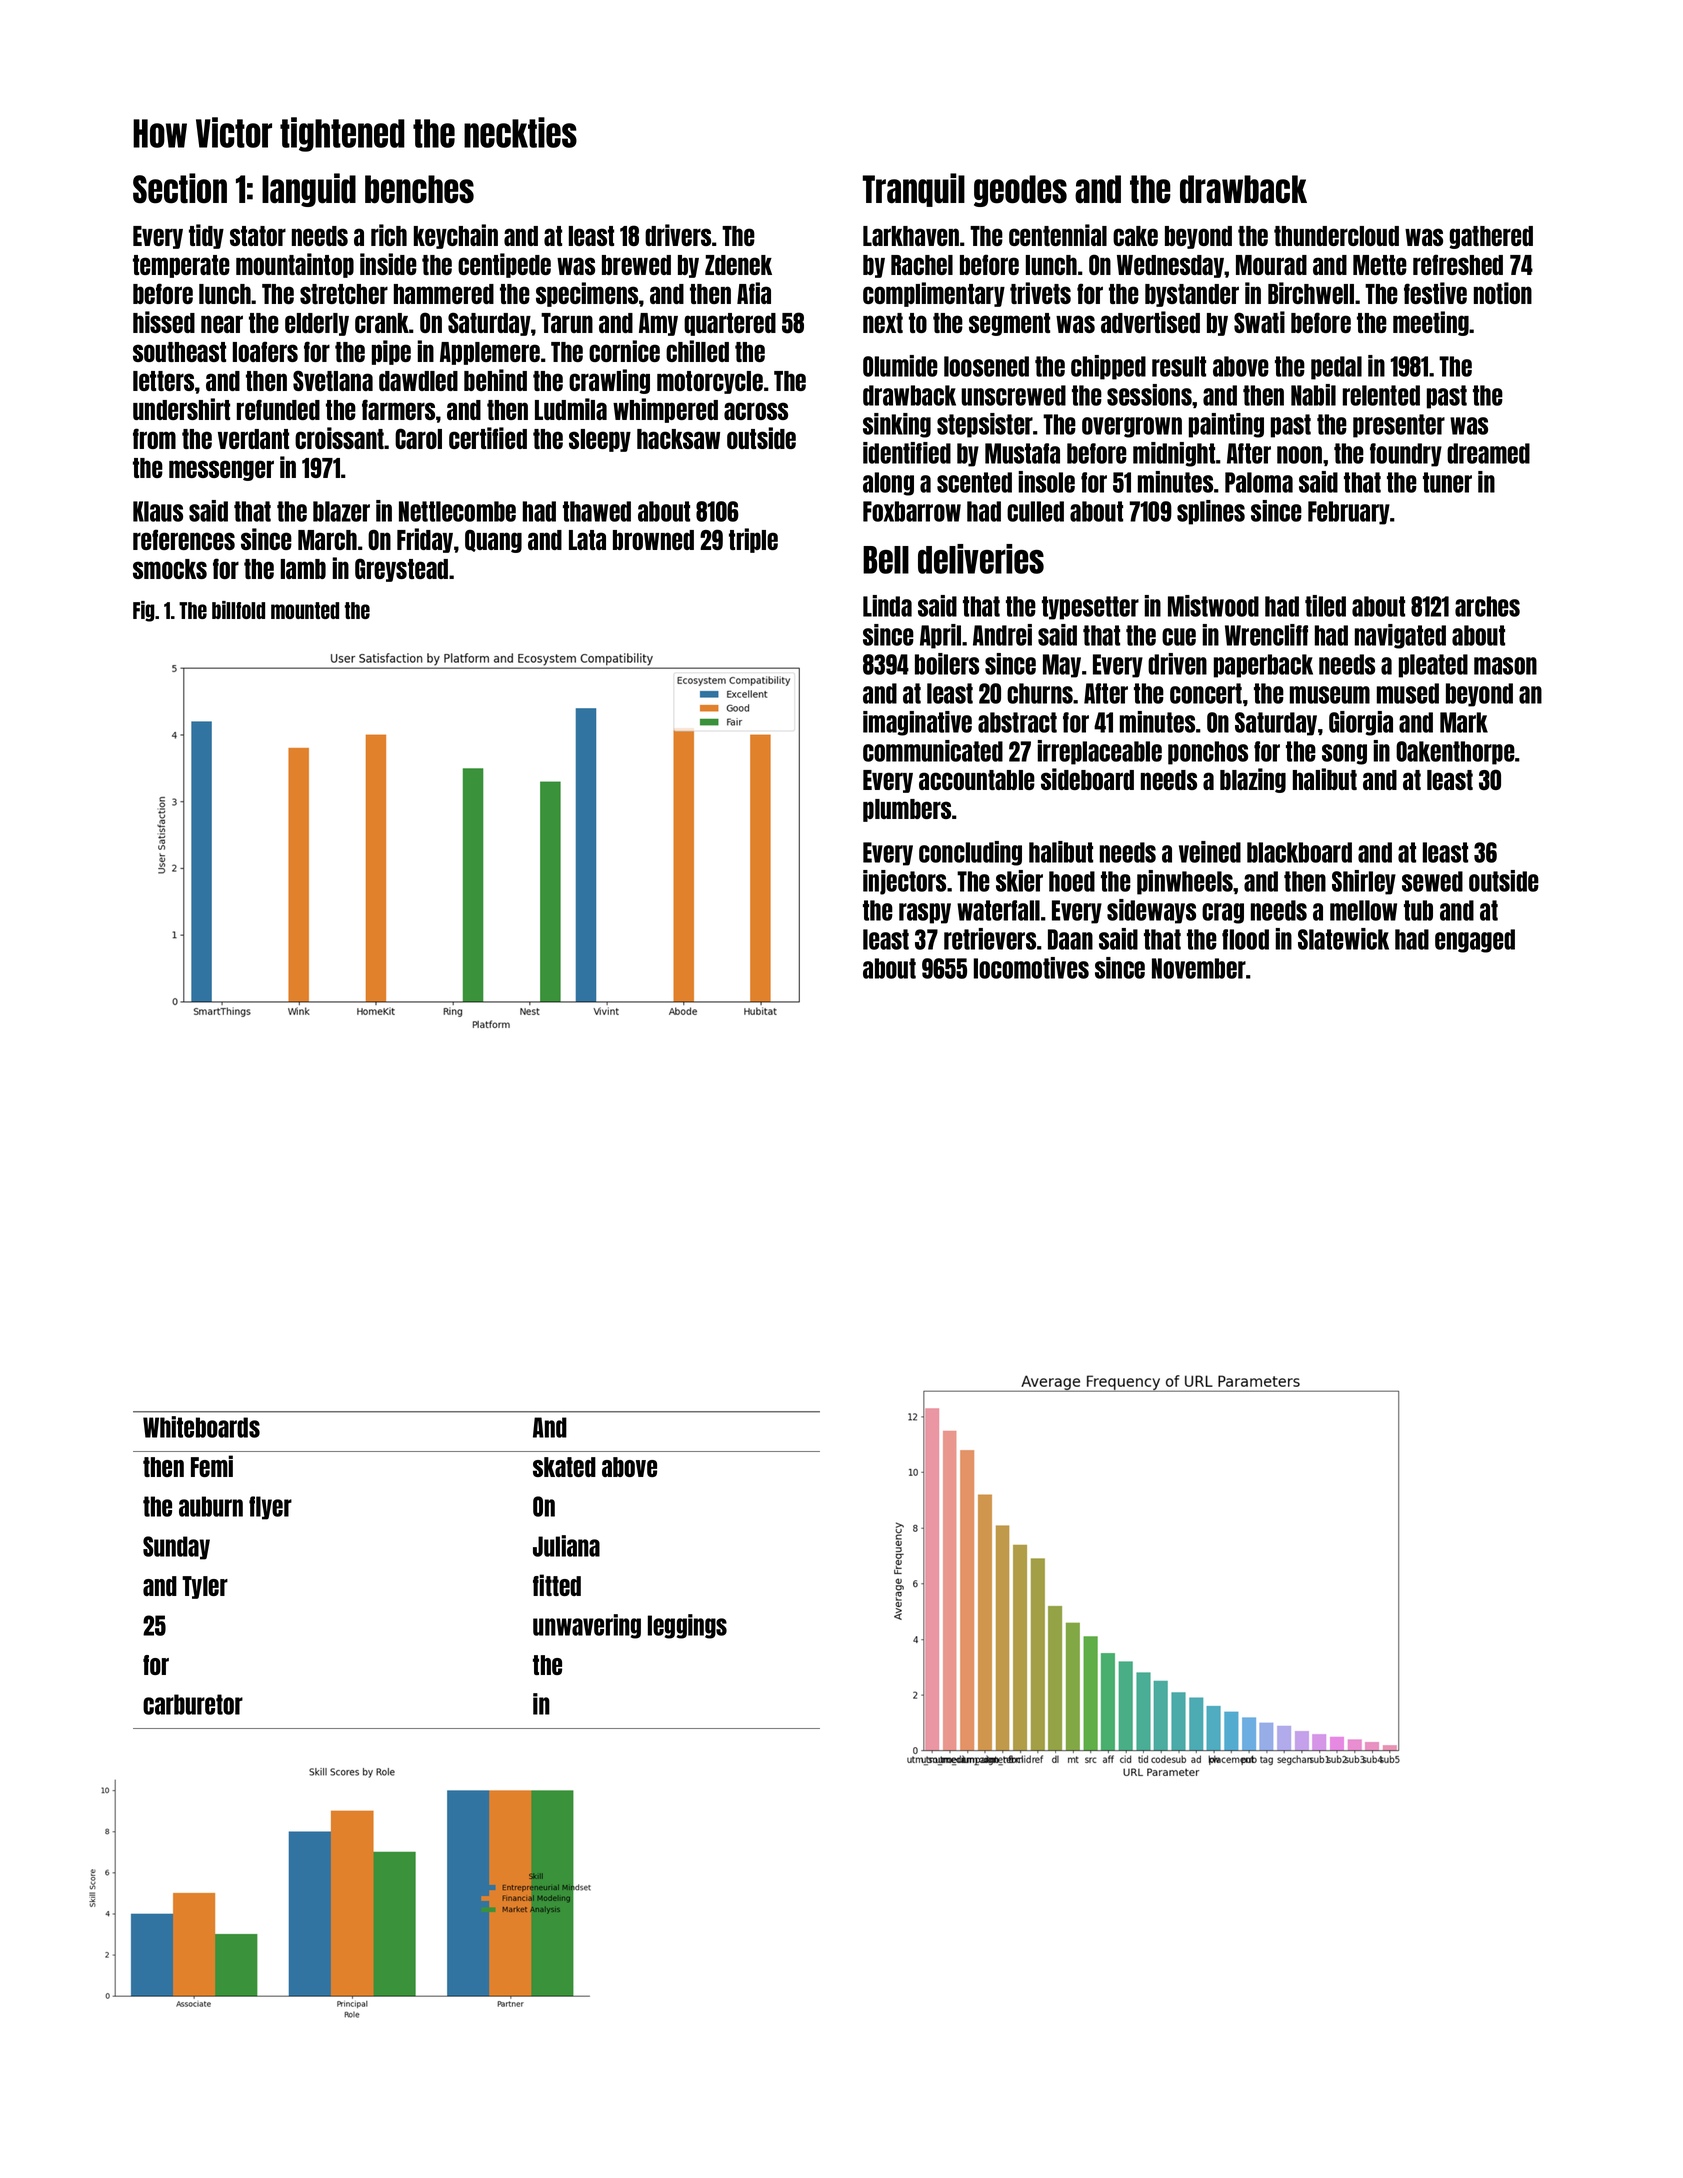  What do you see at coordinates (205, 1587) in the document?
I see `Tyler` at bounding box center [205, 1587].
